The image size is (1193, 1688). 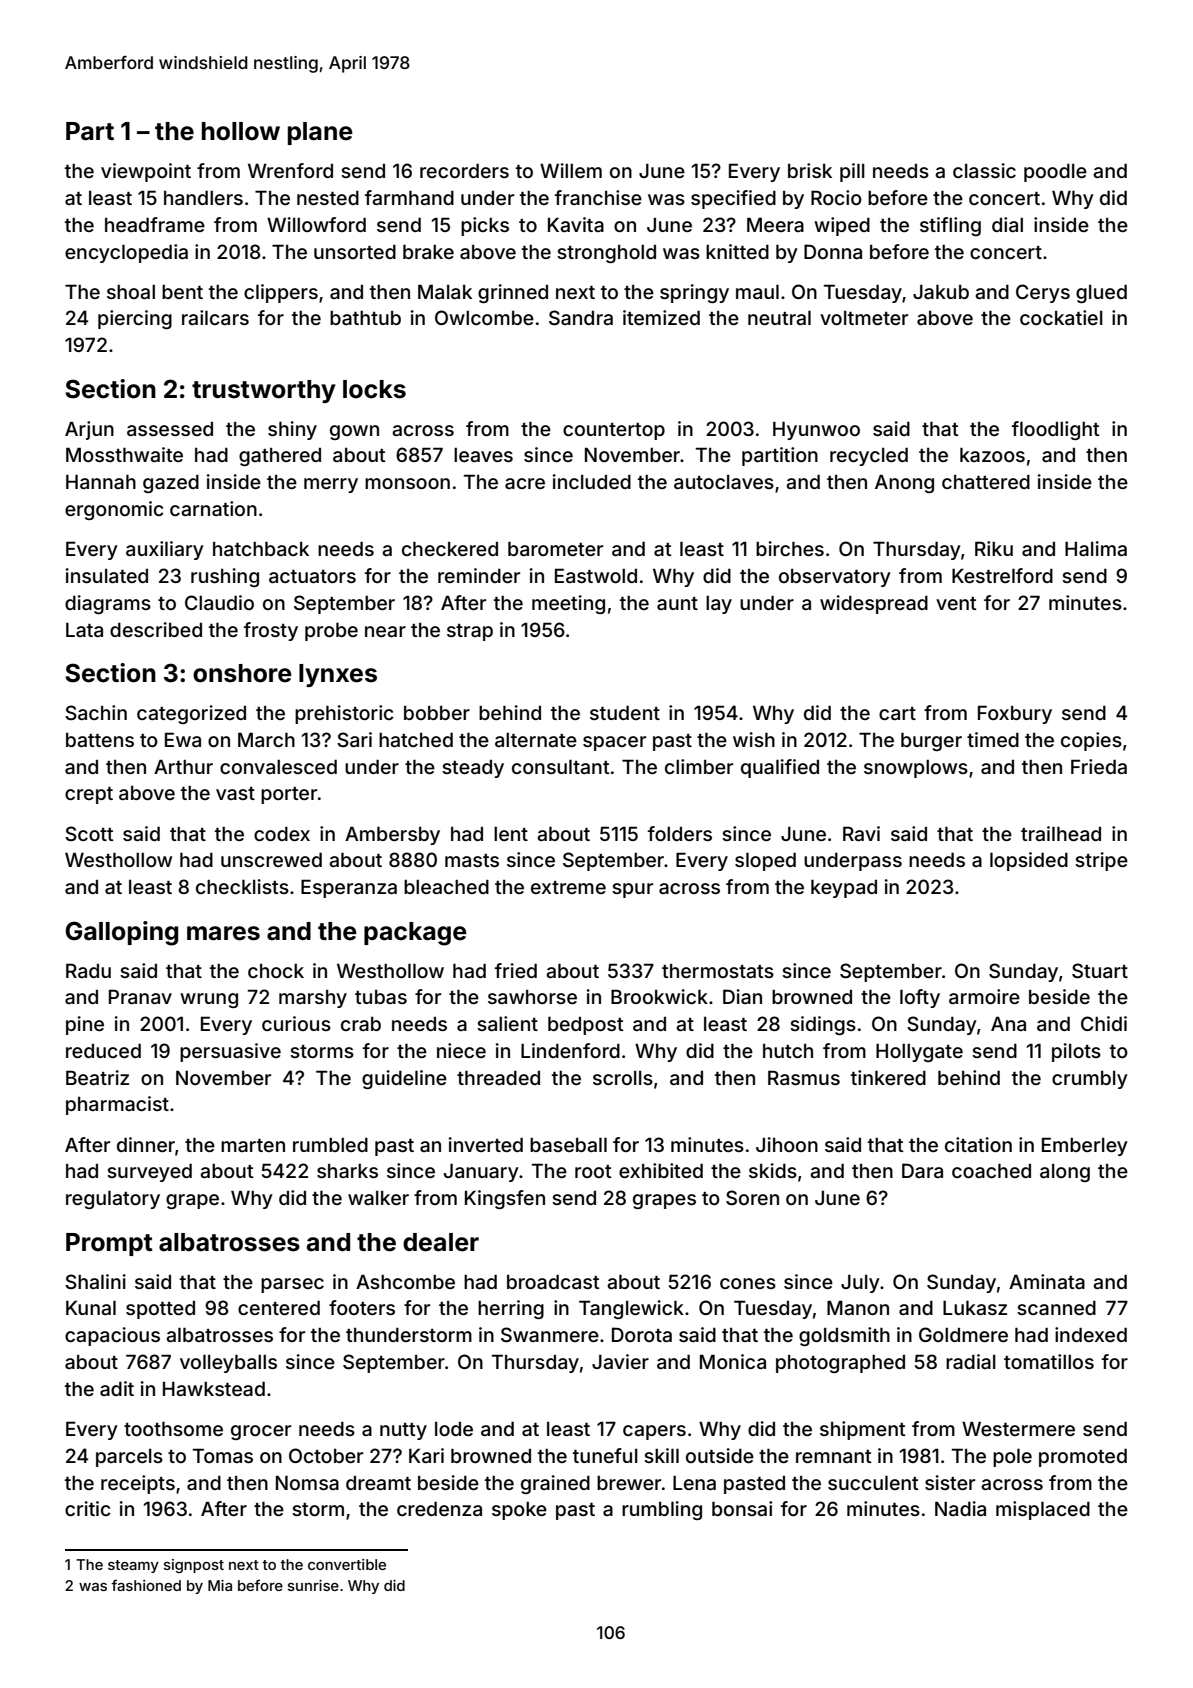 What do you see at coordinates (852, 172) in the screenshot?
I see `pill` at bounding box center [852, 172].
